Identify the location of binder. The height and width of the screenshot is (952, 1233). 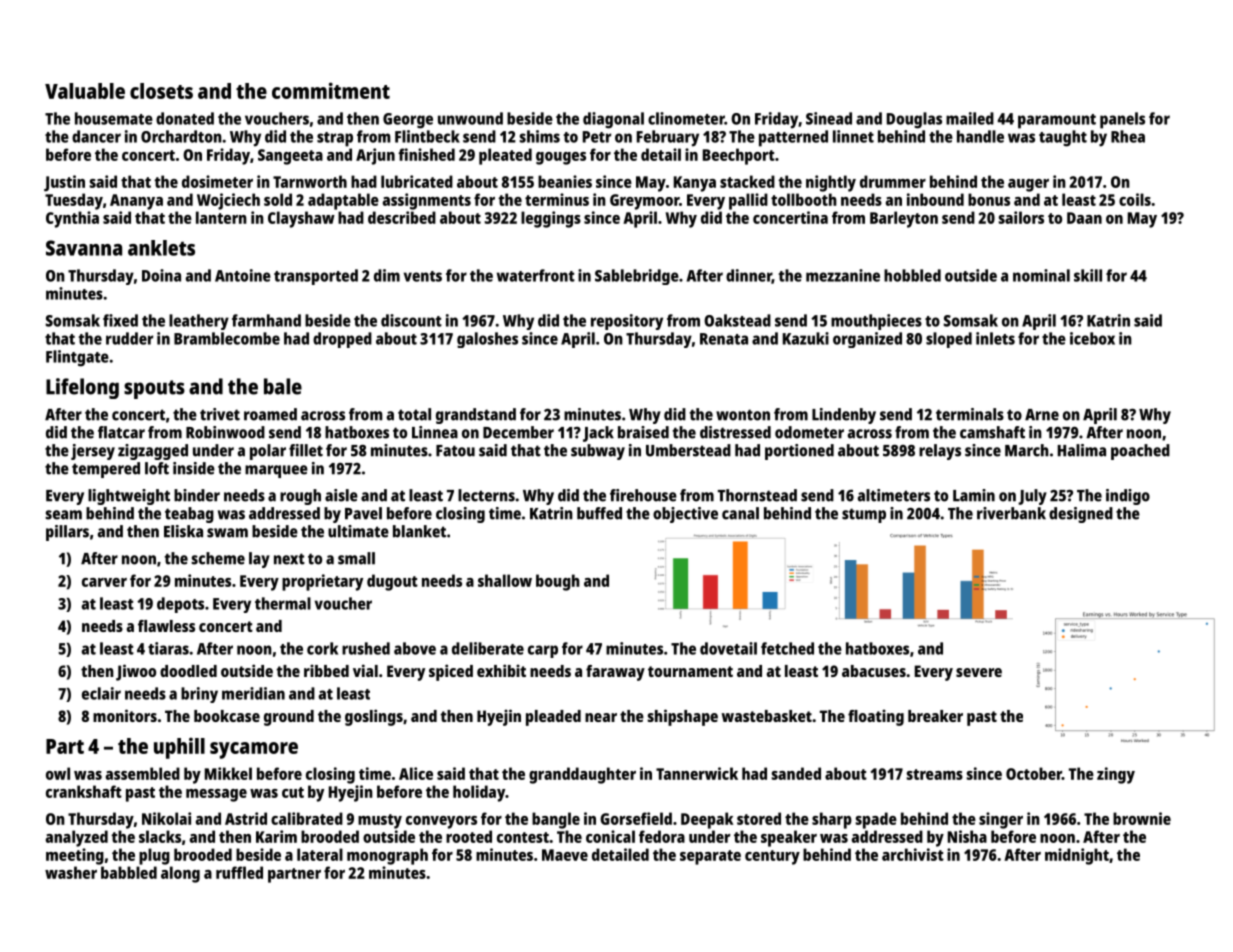
(197, 495).
